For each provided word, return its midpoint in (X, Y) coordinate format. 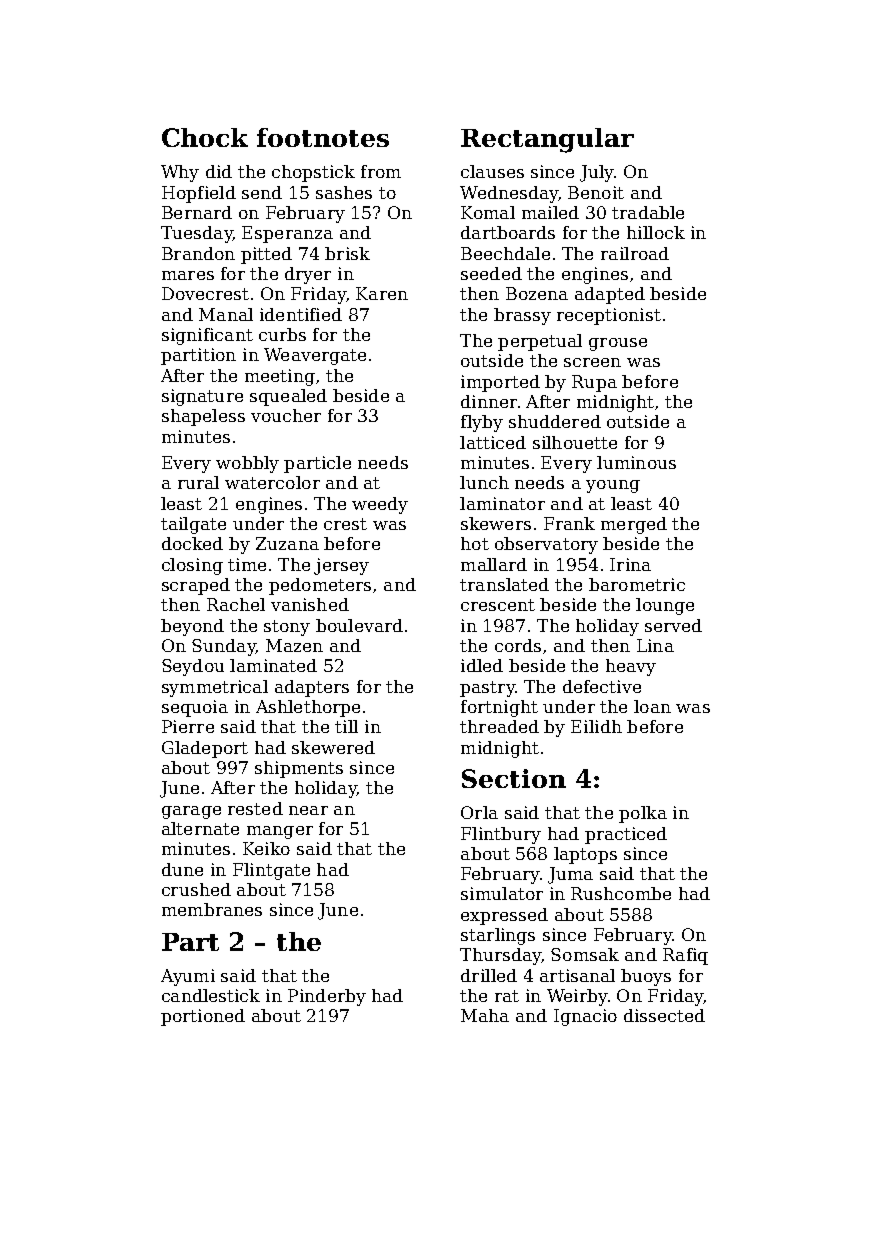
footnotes (323, 137)
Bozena (537, 293)
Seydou (193, 667)
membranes (212, 909)
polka (643, 814)
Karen (382, 293)
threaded (499, 726)
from (381, 171)
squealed (288, 397)
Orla (479, 812)
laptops (585, 855)
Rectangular (547, 140)
